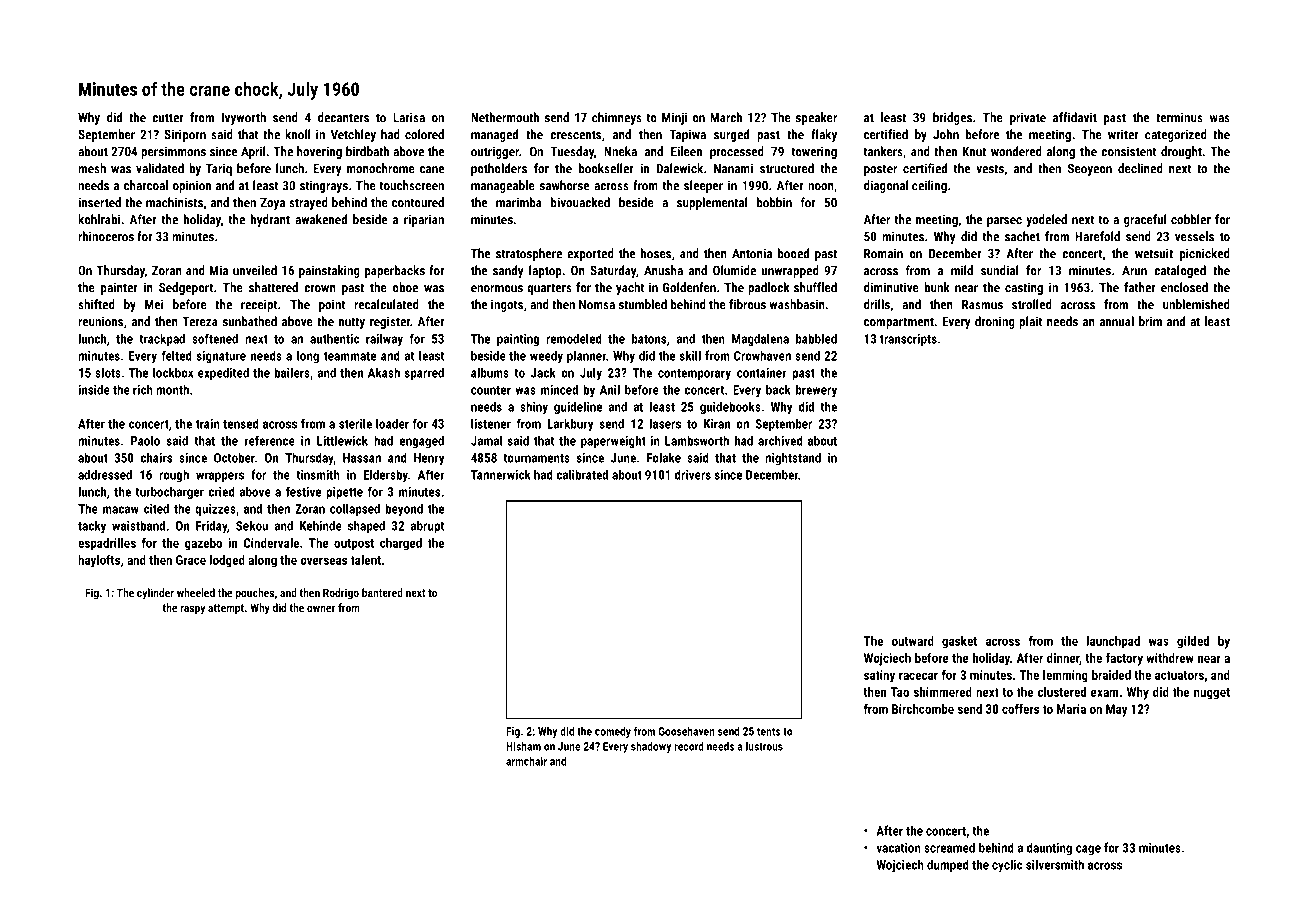 The image size is (1308, 924). Describe the element at coordinates (898, 848) in the page. I see `vacation` at that location.
